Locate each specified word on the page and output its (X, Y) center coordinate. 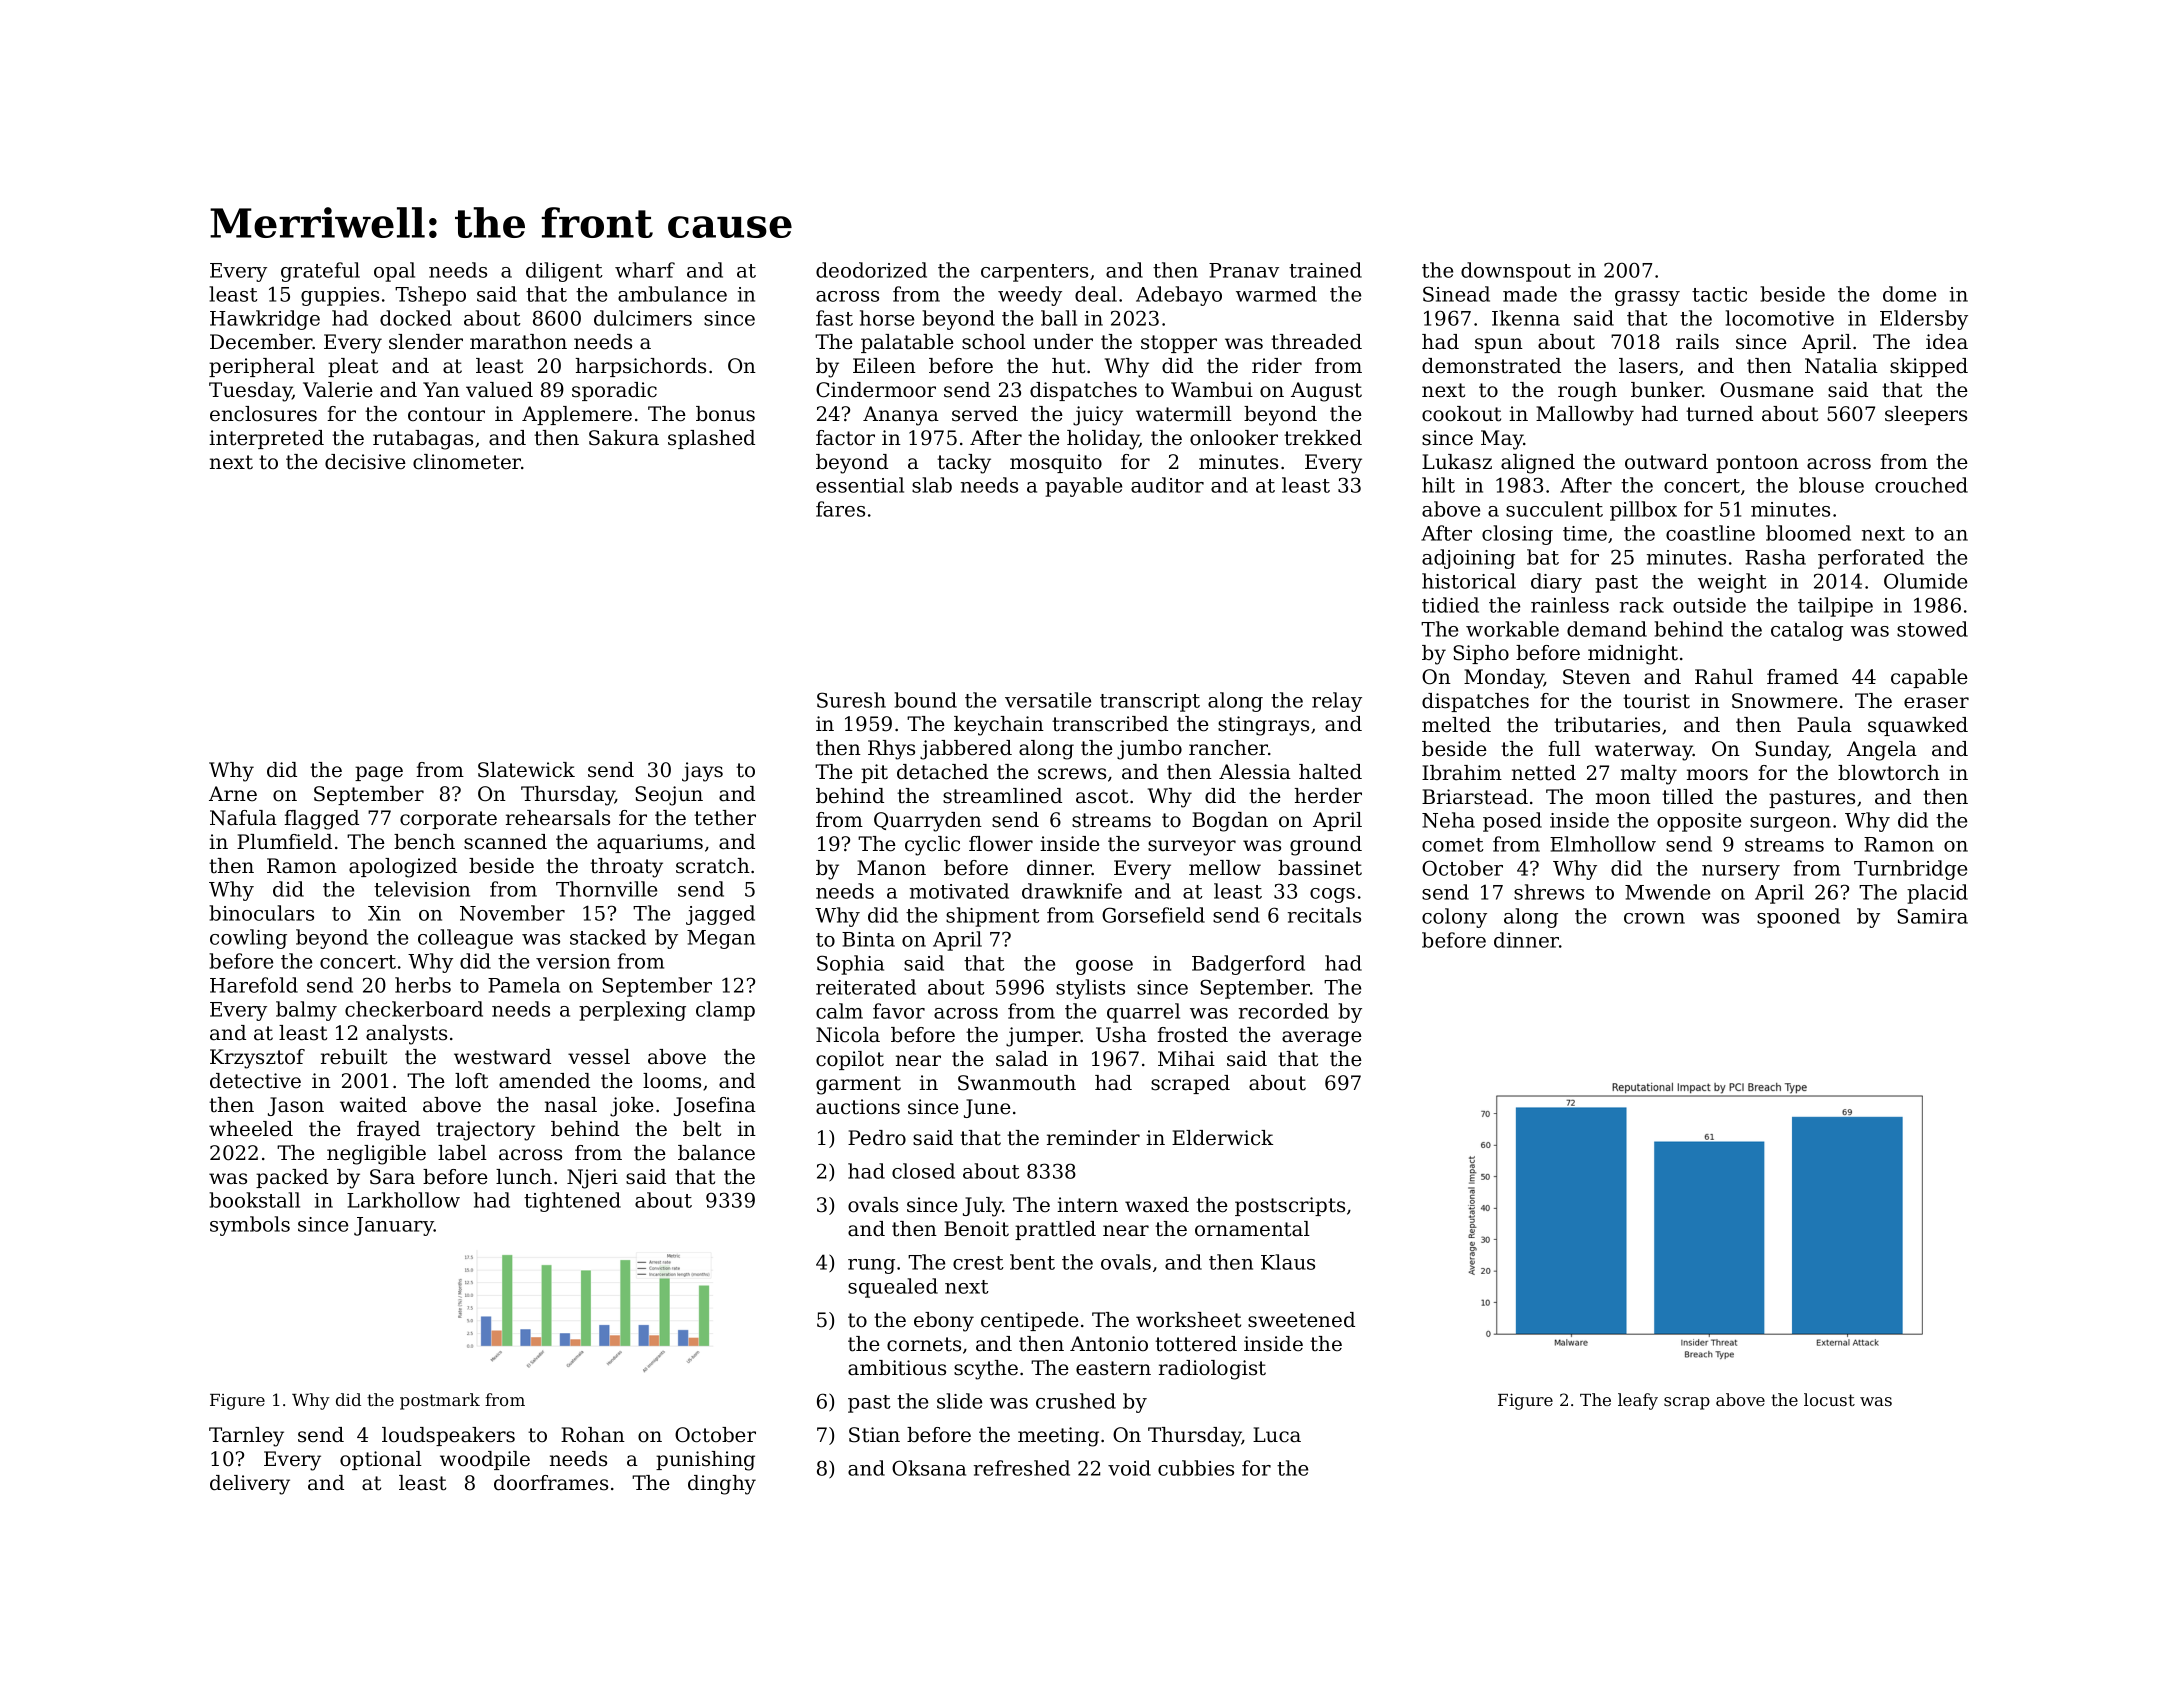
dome (1909, 294)
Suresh (851, 700)
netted (1544, 773)
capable (1929, 678)
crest (978, 1263)
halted (1330, 772)
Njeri (592, 1179)
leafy (1638, 1401)
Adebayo (1179, 296)
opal (394, 272)
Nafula (243, 818)
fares (840, 509)
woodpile (485, 1460)
